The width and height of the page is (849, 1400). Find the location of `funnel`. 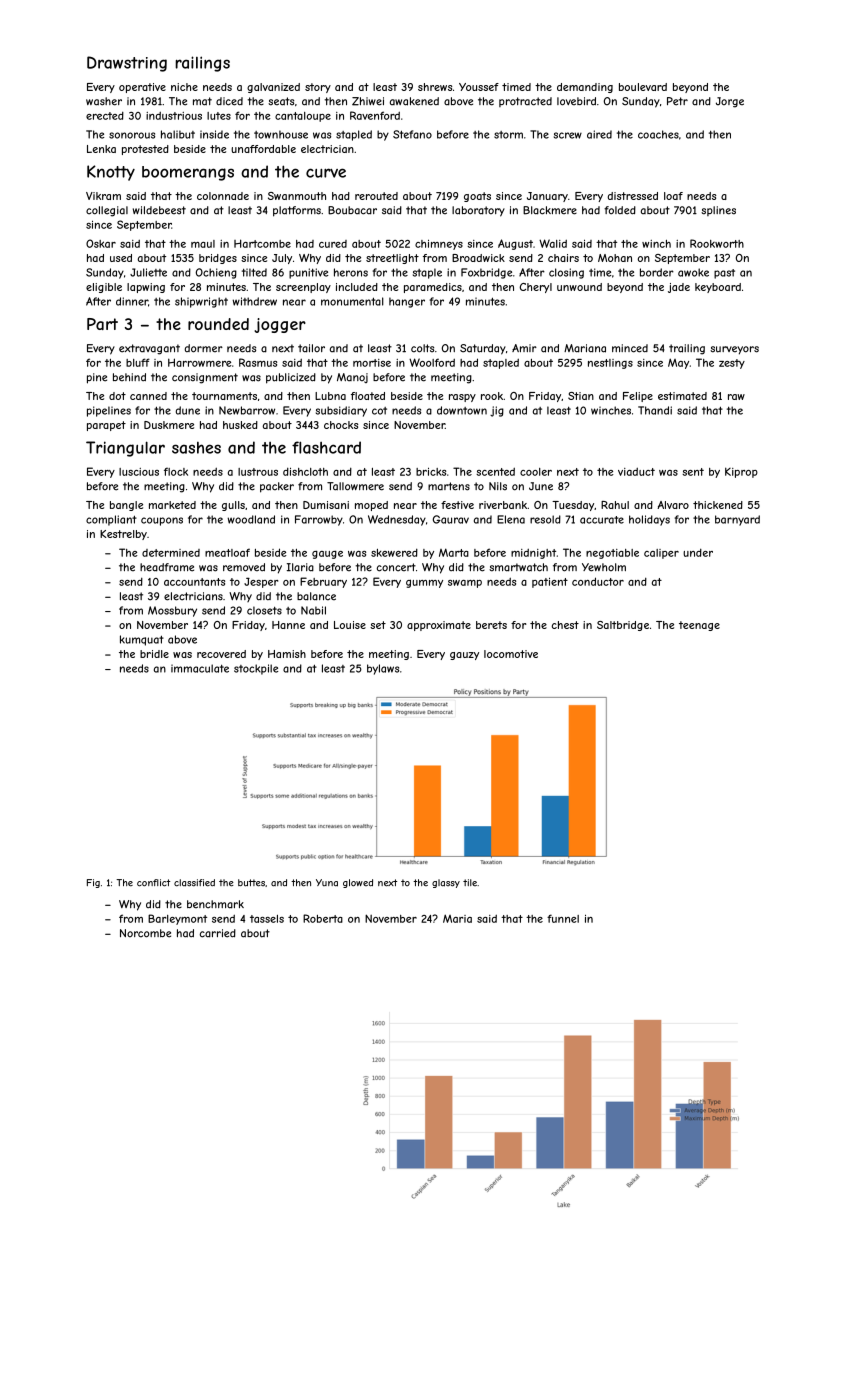

funnel is located at coordinates (563, 918).
